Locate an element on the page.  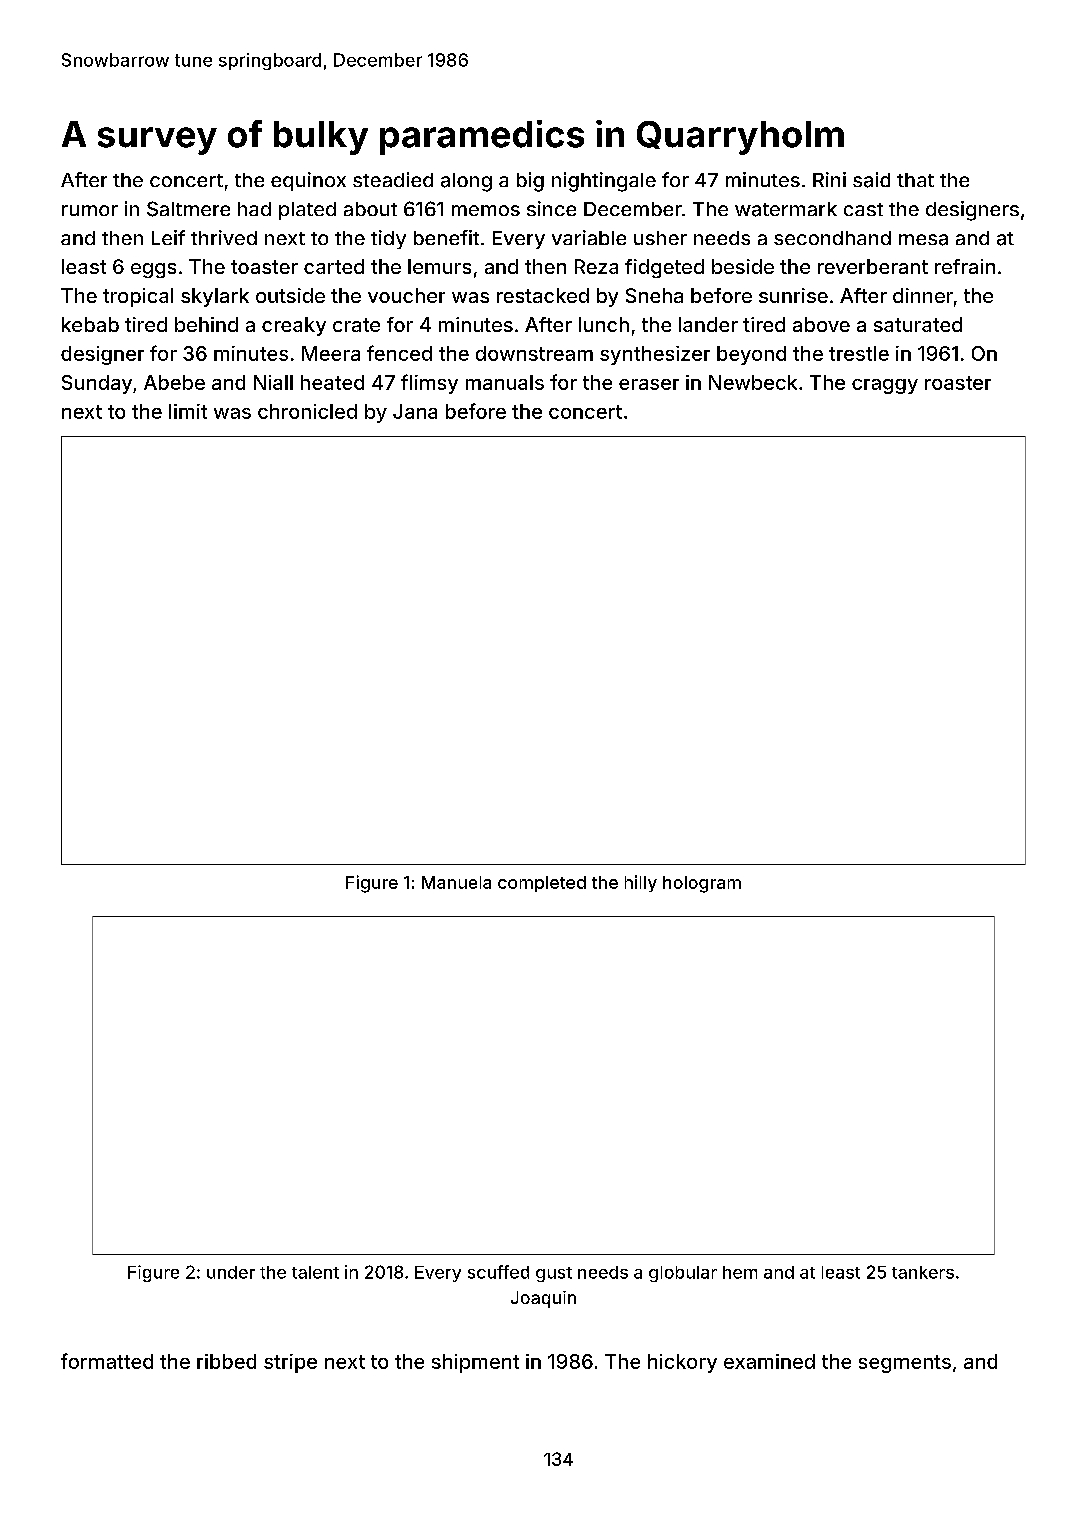
equinox is located at coordinates (308, 181).
